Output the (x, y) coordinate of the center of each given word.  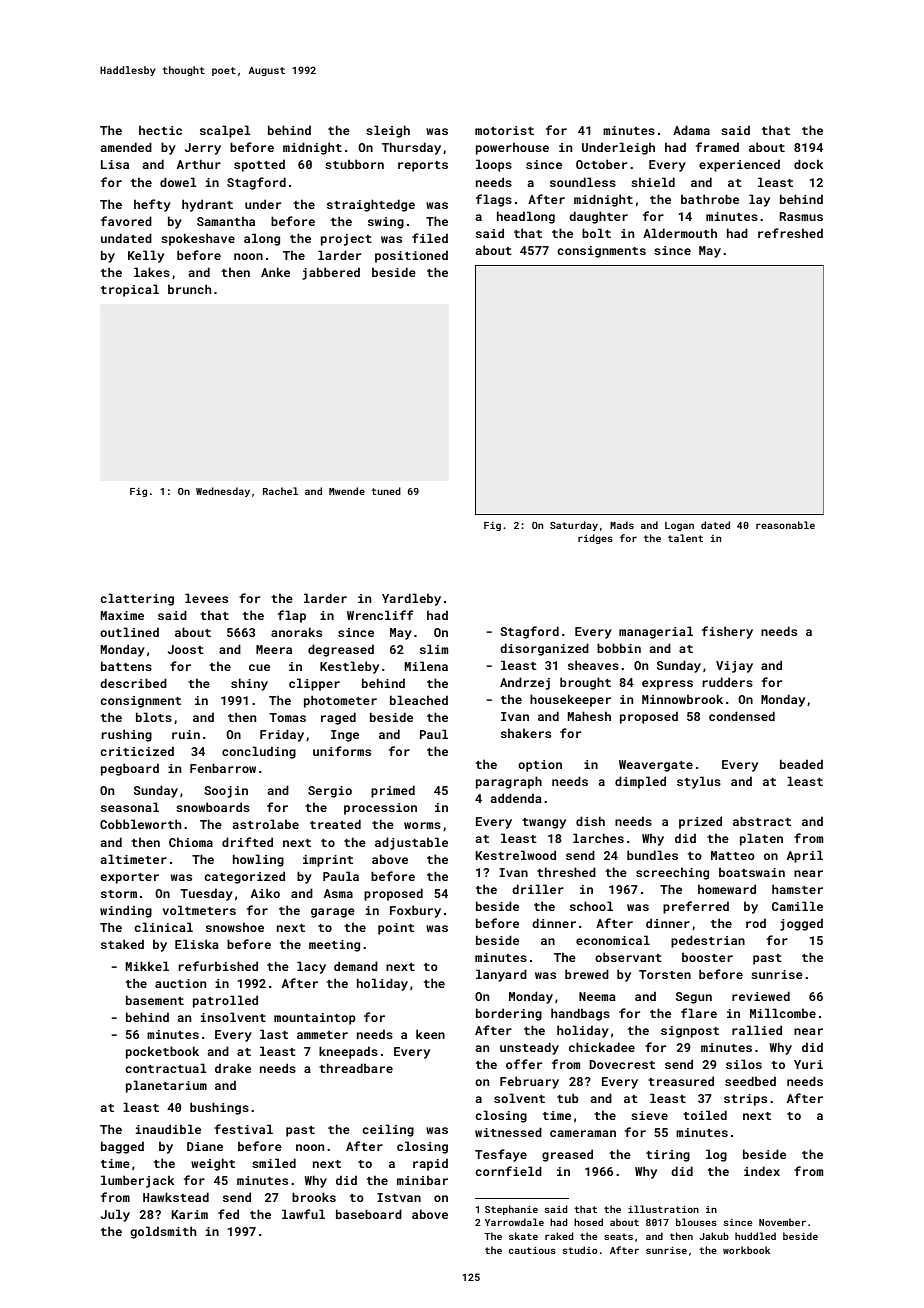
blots (154, 717)
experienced (739, 165)
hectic (160, 130)
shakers (526, 733)
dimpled (640, 782)
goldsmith (163, 1232)
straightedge (371, 205)
